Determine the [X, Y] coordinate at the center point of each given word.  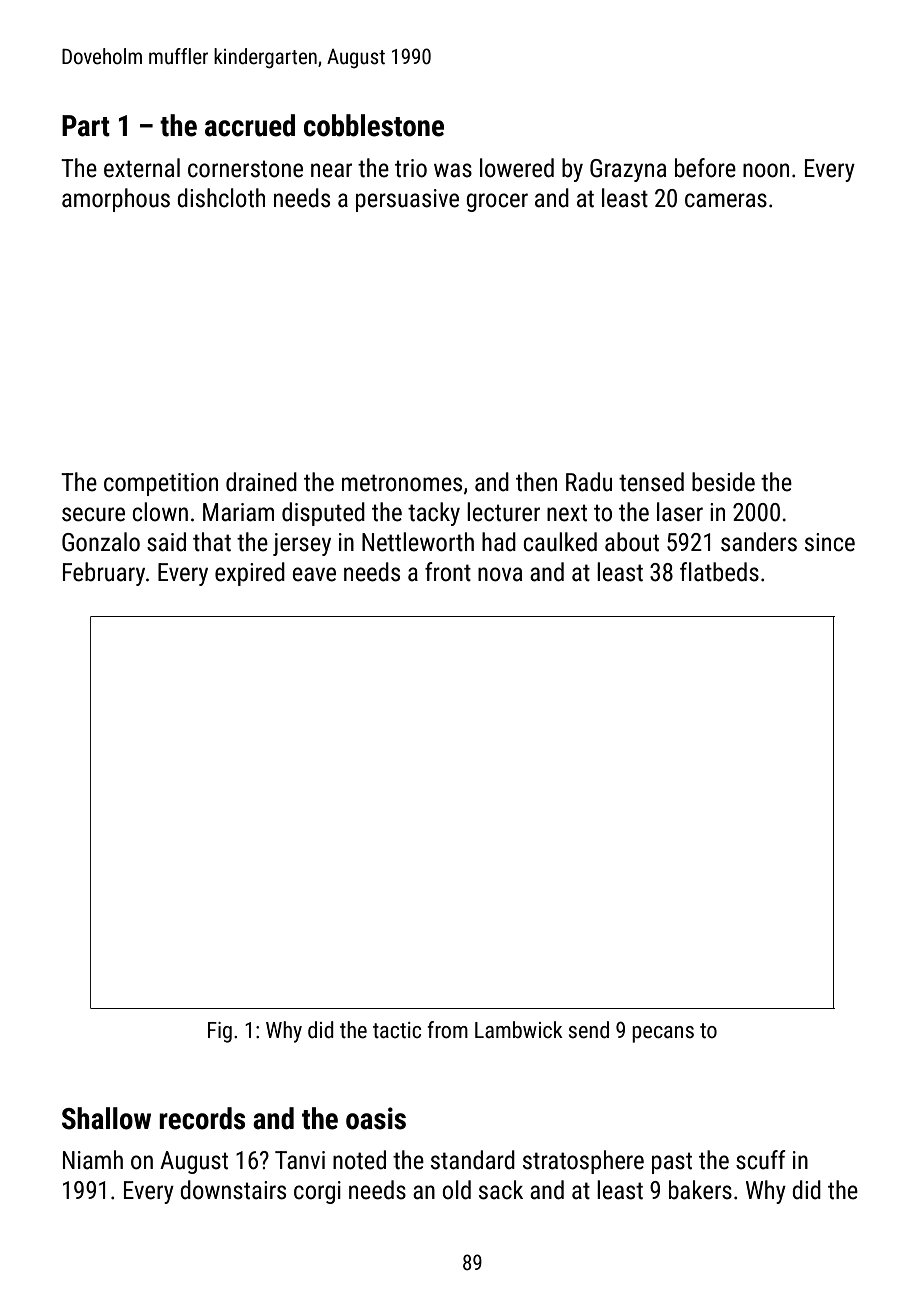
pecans [663, 1034]
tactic [397, 1030]
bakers [700, 1190]
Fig [220, 1032]
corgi [317, 1192]
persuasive [407, 200]
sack [501, 1190]
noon [766, 170]
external [142, 168]
